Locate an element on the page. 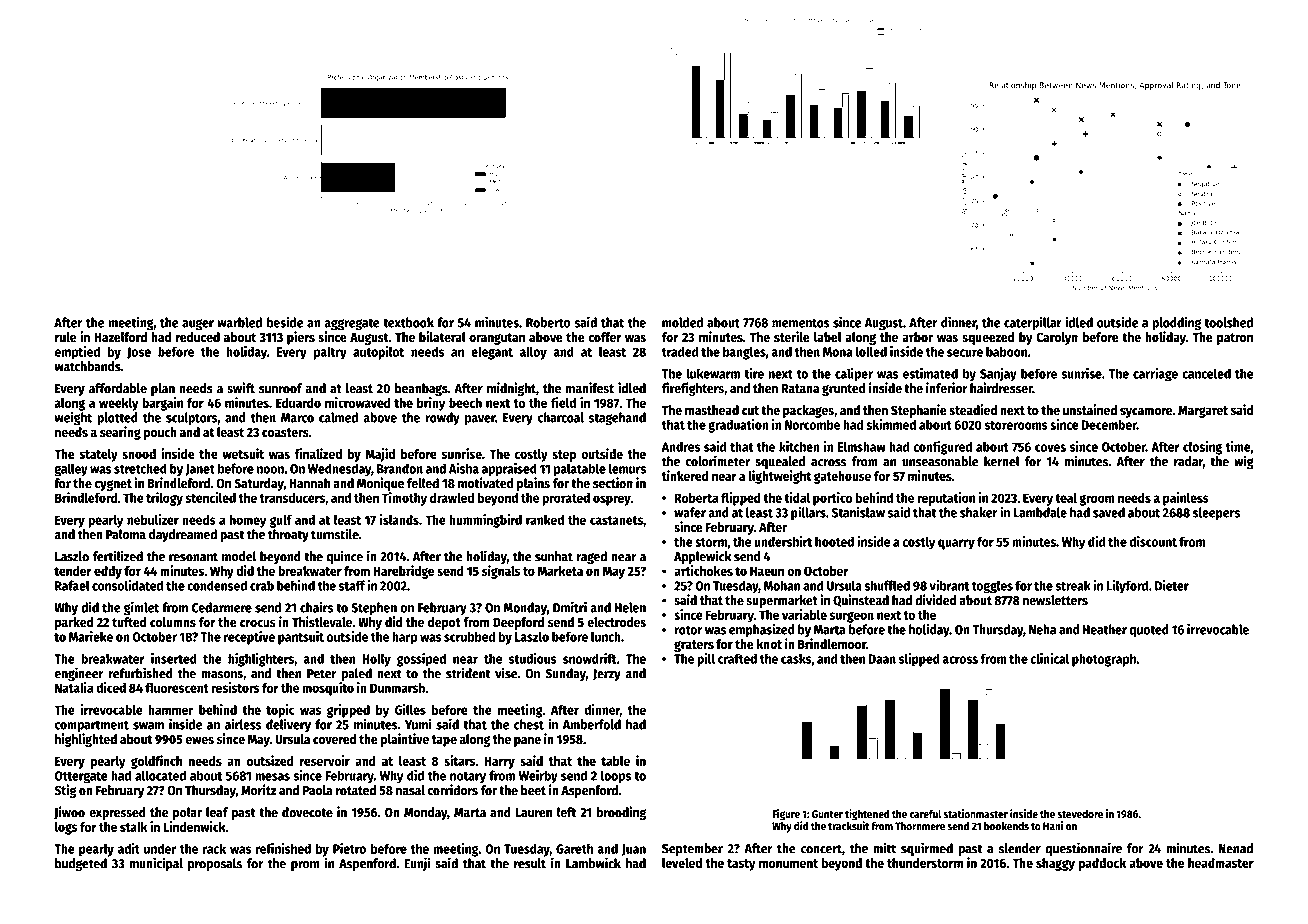  emptied is located at coordinates (77, 353).
